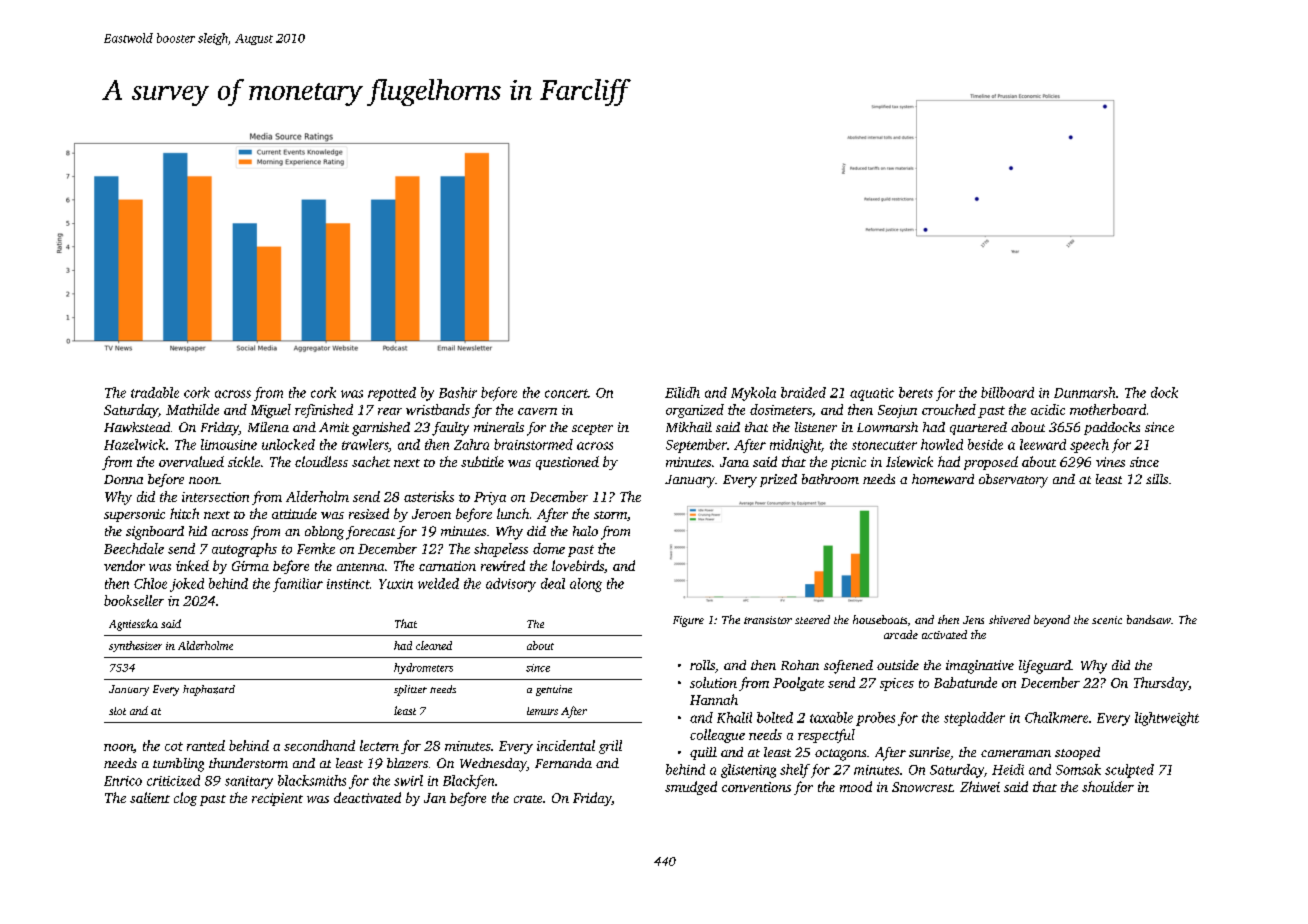 Image resolution: width=1308 pixels, height=924 pixels. I want to click on berets, so click(916, 392).
